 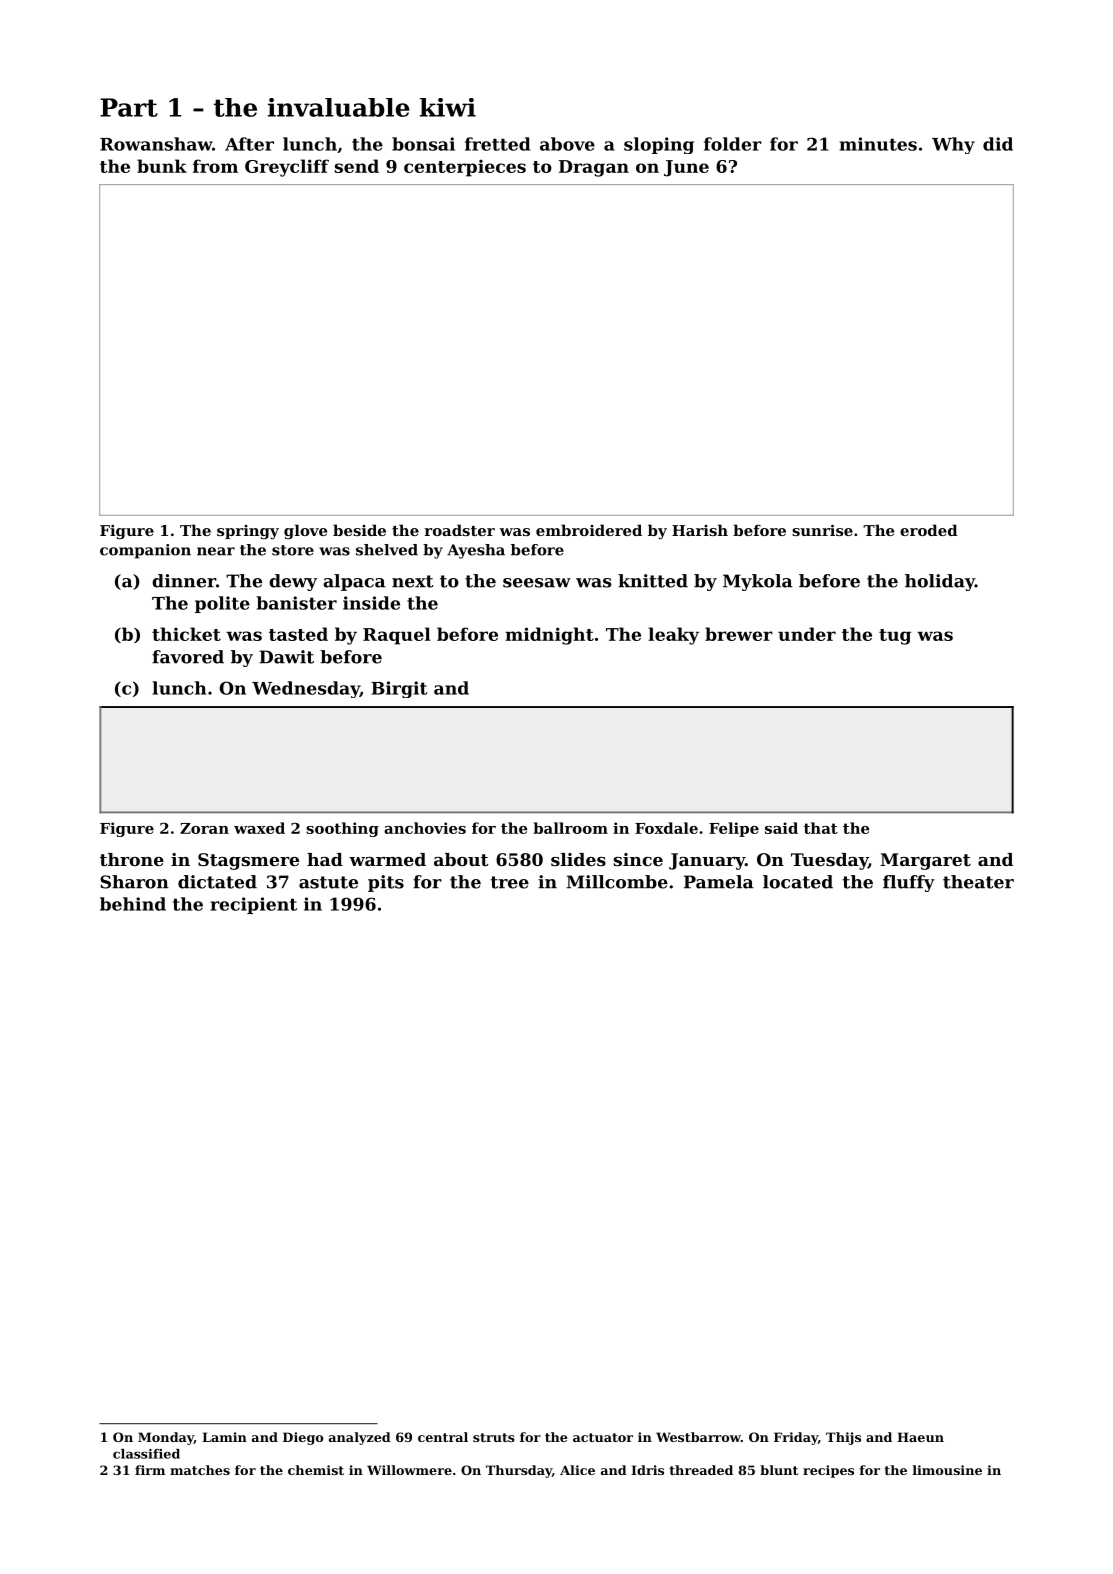 What do you see at coordinates (150, 1470) in the page?
I see `firm` at bounding box center [150, 1470].
